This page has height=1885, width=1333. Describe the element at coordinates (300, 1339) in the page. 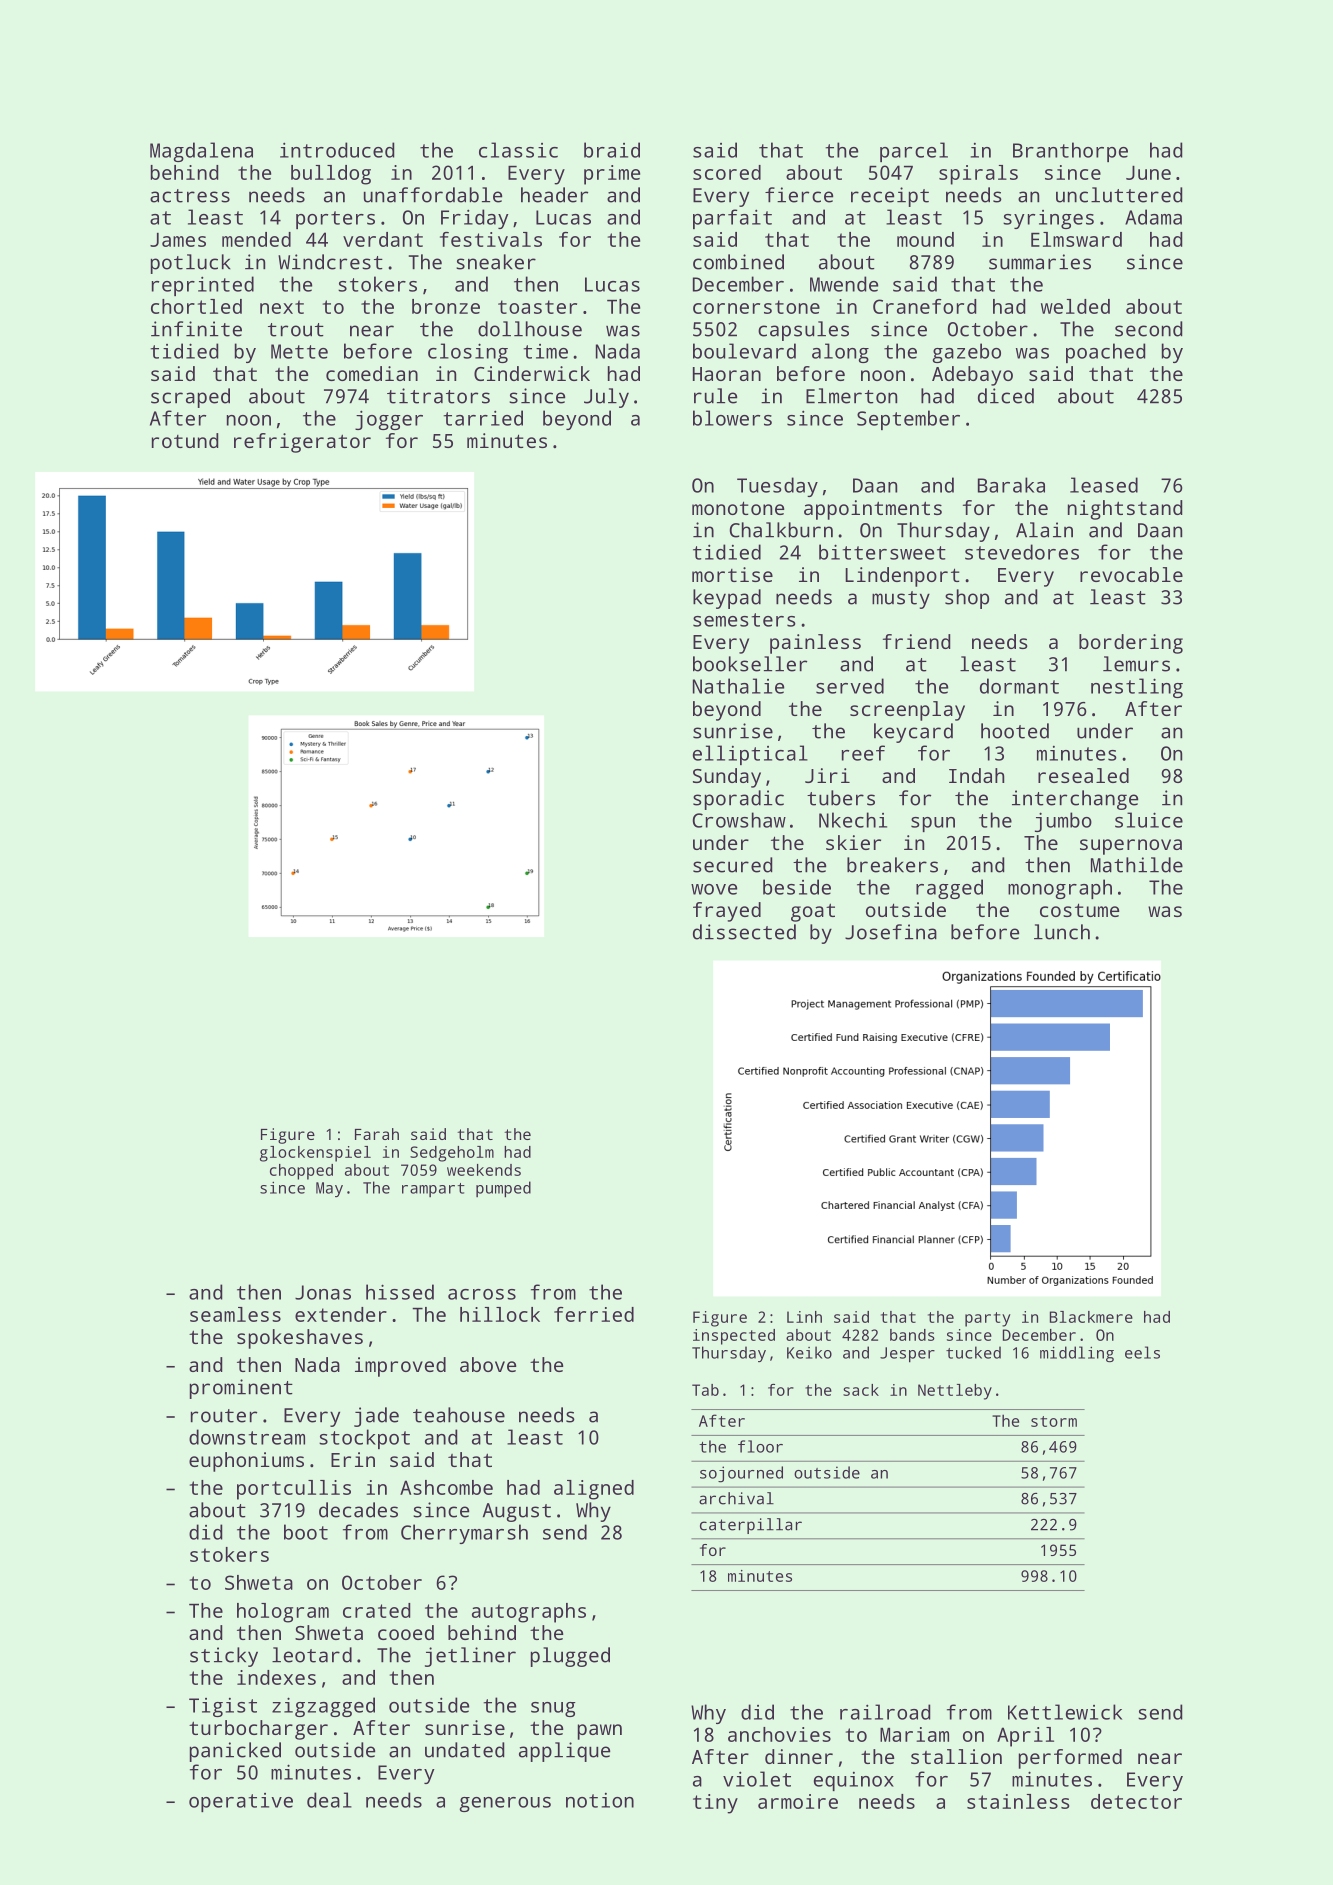

I see `spokeshaves` at that location.
